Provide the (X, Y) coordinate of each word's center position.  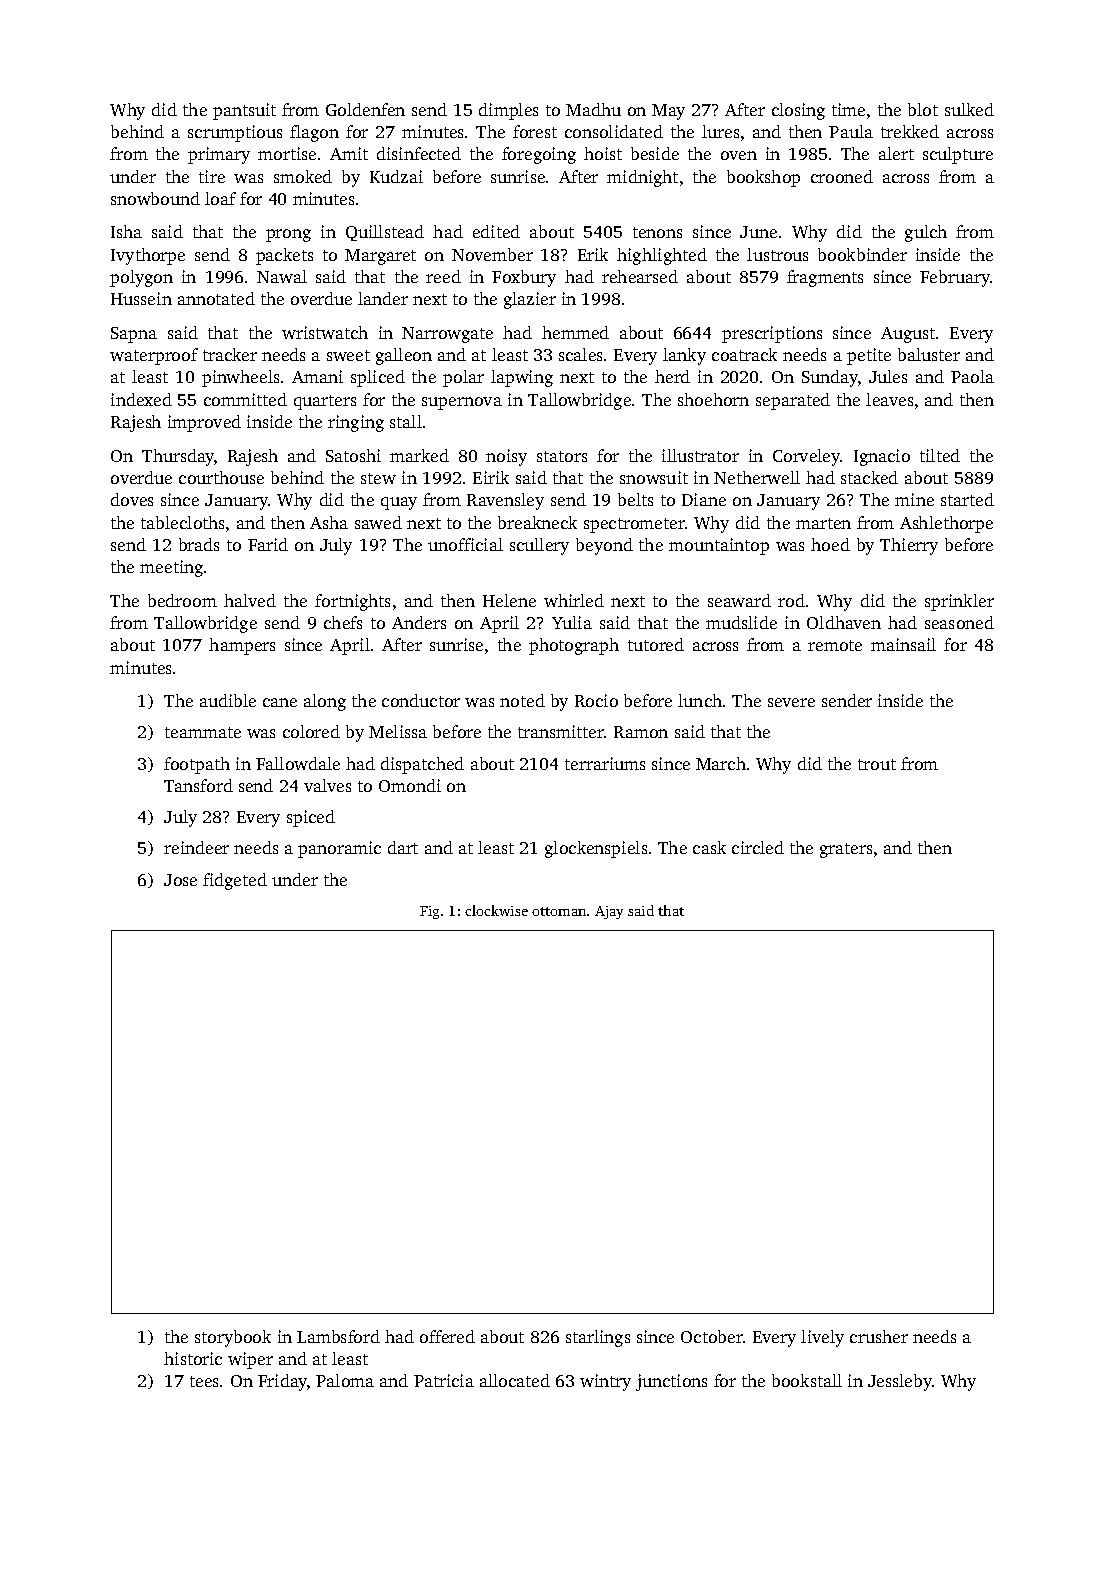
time (848, 109)
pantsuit (244, 111)
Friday (282, 1382)
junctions (671, 1382)
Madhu (593, 109)
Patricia (444, 1380)
